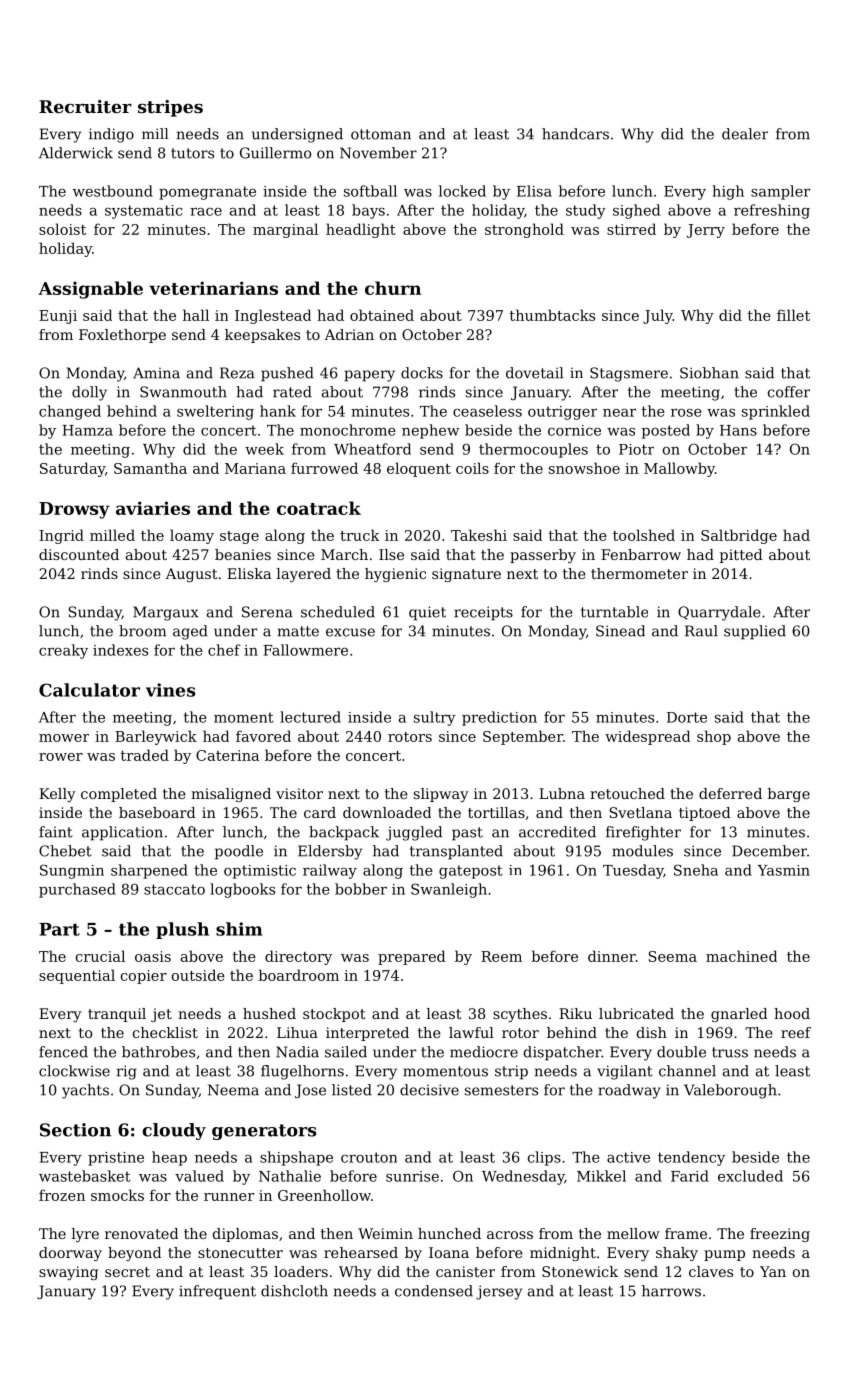 The image size is (849, 1400). I want to click on Valeborough, so click(730, 1091).
